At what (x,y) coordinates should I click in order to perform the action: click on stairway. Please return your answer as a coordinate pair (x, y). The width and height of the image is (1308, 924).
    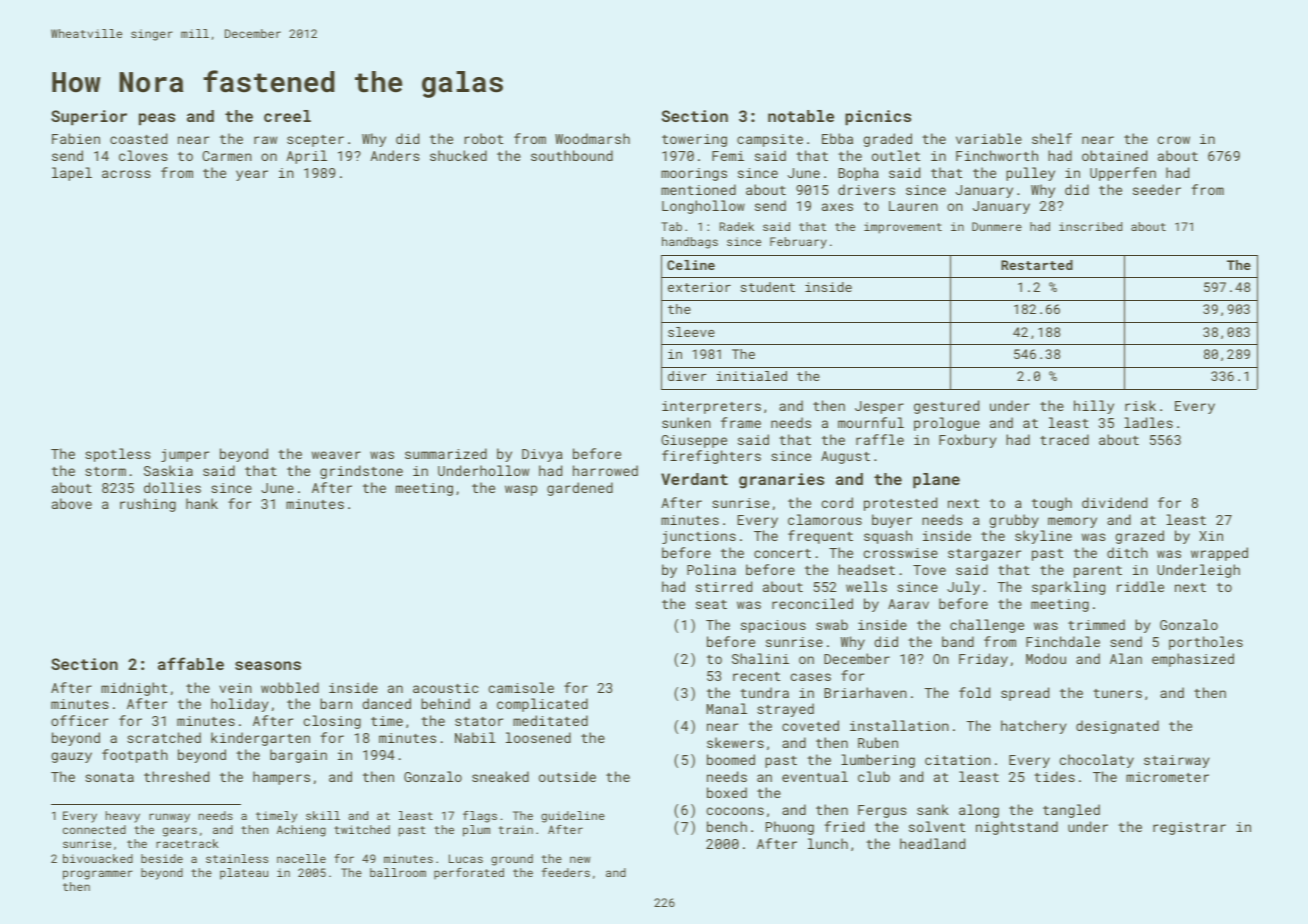
    Looking at the image, I should click on (1177, 761).
